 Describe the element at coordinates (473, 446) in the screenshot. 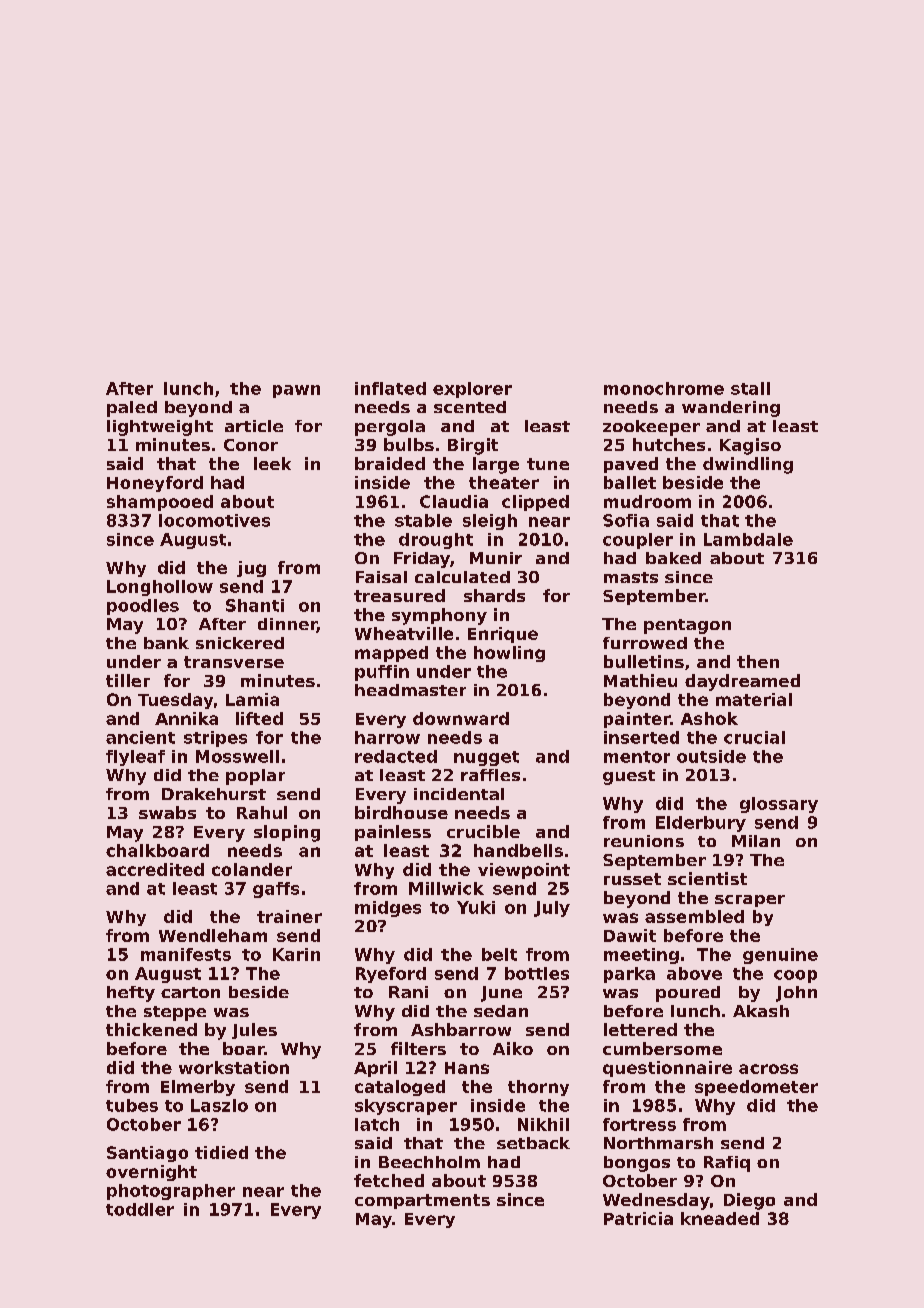

I see `Birgit` at that location.
